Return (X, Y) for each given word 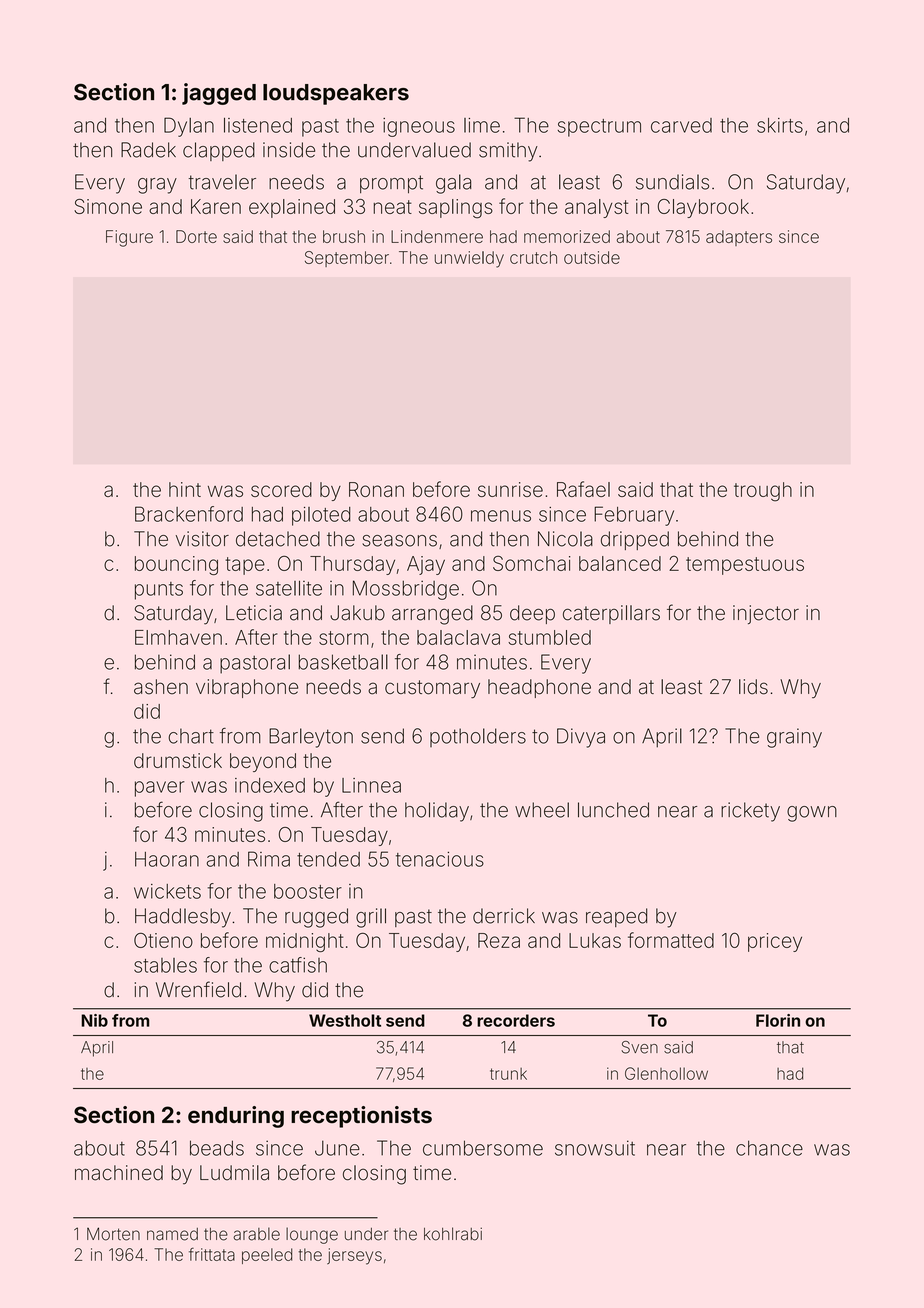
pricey (775, 942)
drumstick (178, 760)
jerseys (354, 1256)
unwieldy (469, 259)
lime (482, 125)
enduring (236, 1117)
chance (769, 1148)
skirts (780, 125)
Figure (129, 238)
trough (763, 492)
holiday (437, 812)
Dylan (189, 127)
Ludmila (234, 1173)
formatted (671, 940)
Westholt (345, 1020)
